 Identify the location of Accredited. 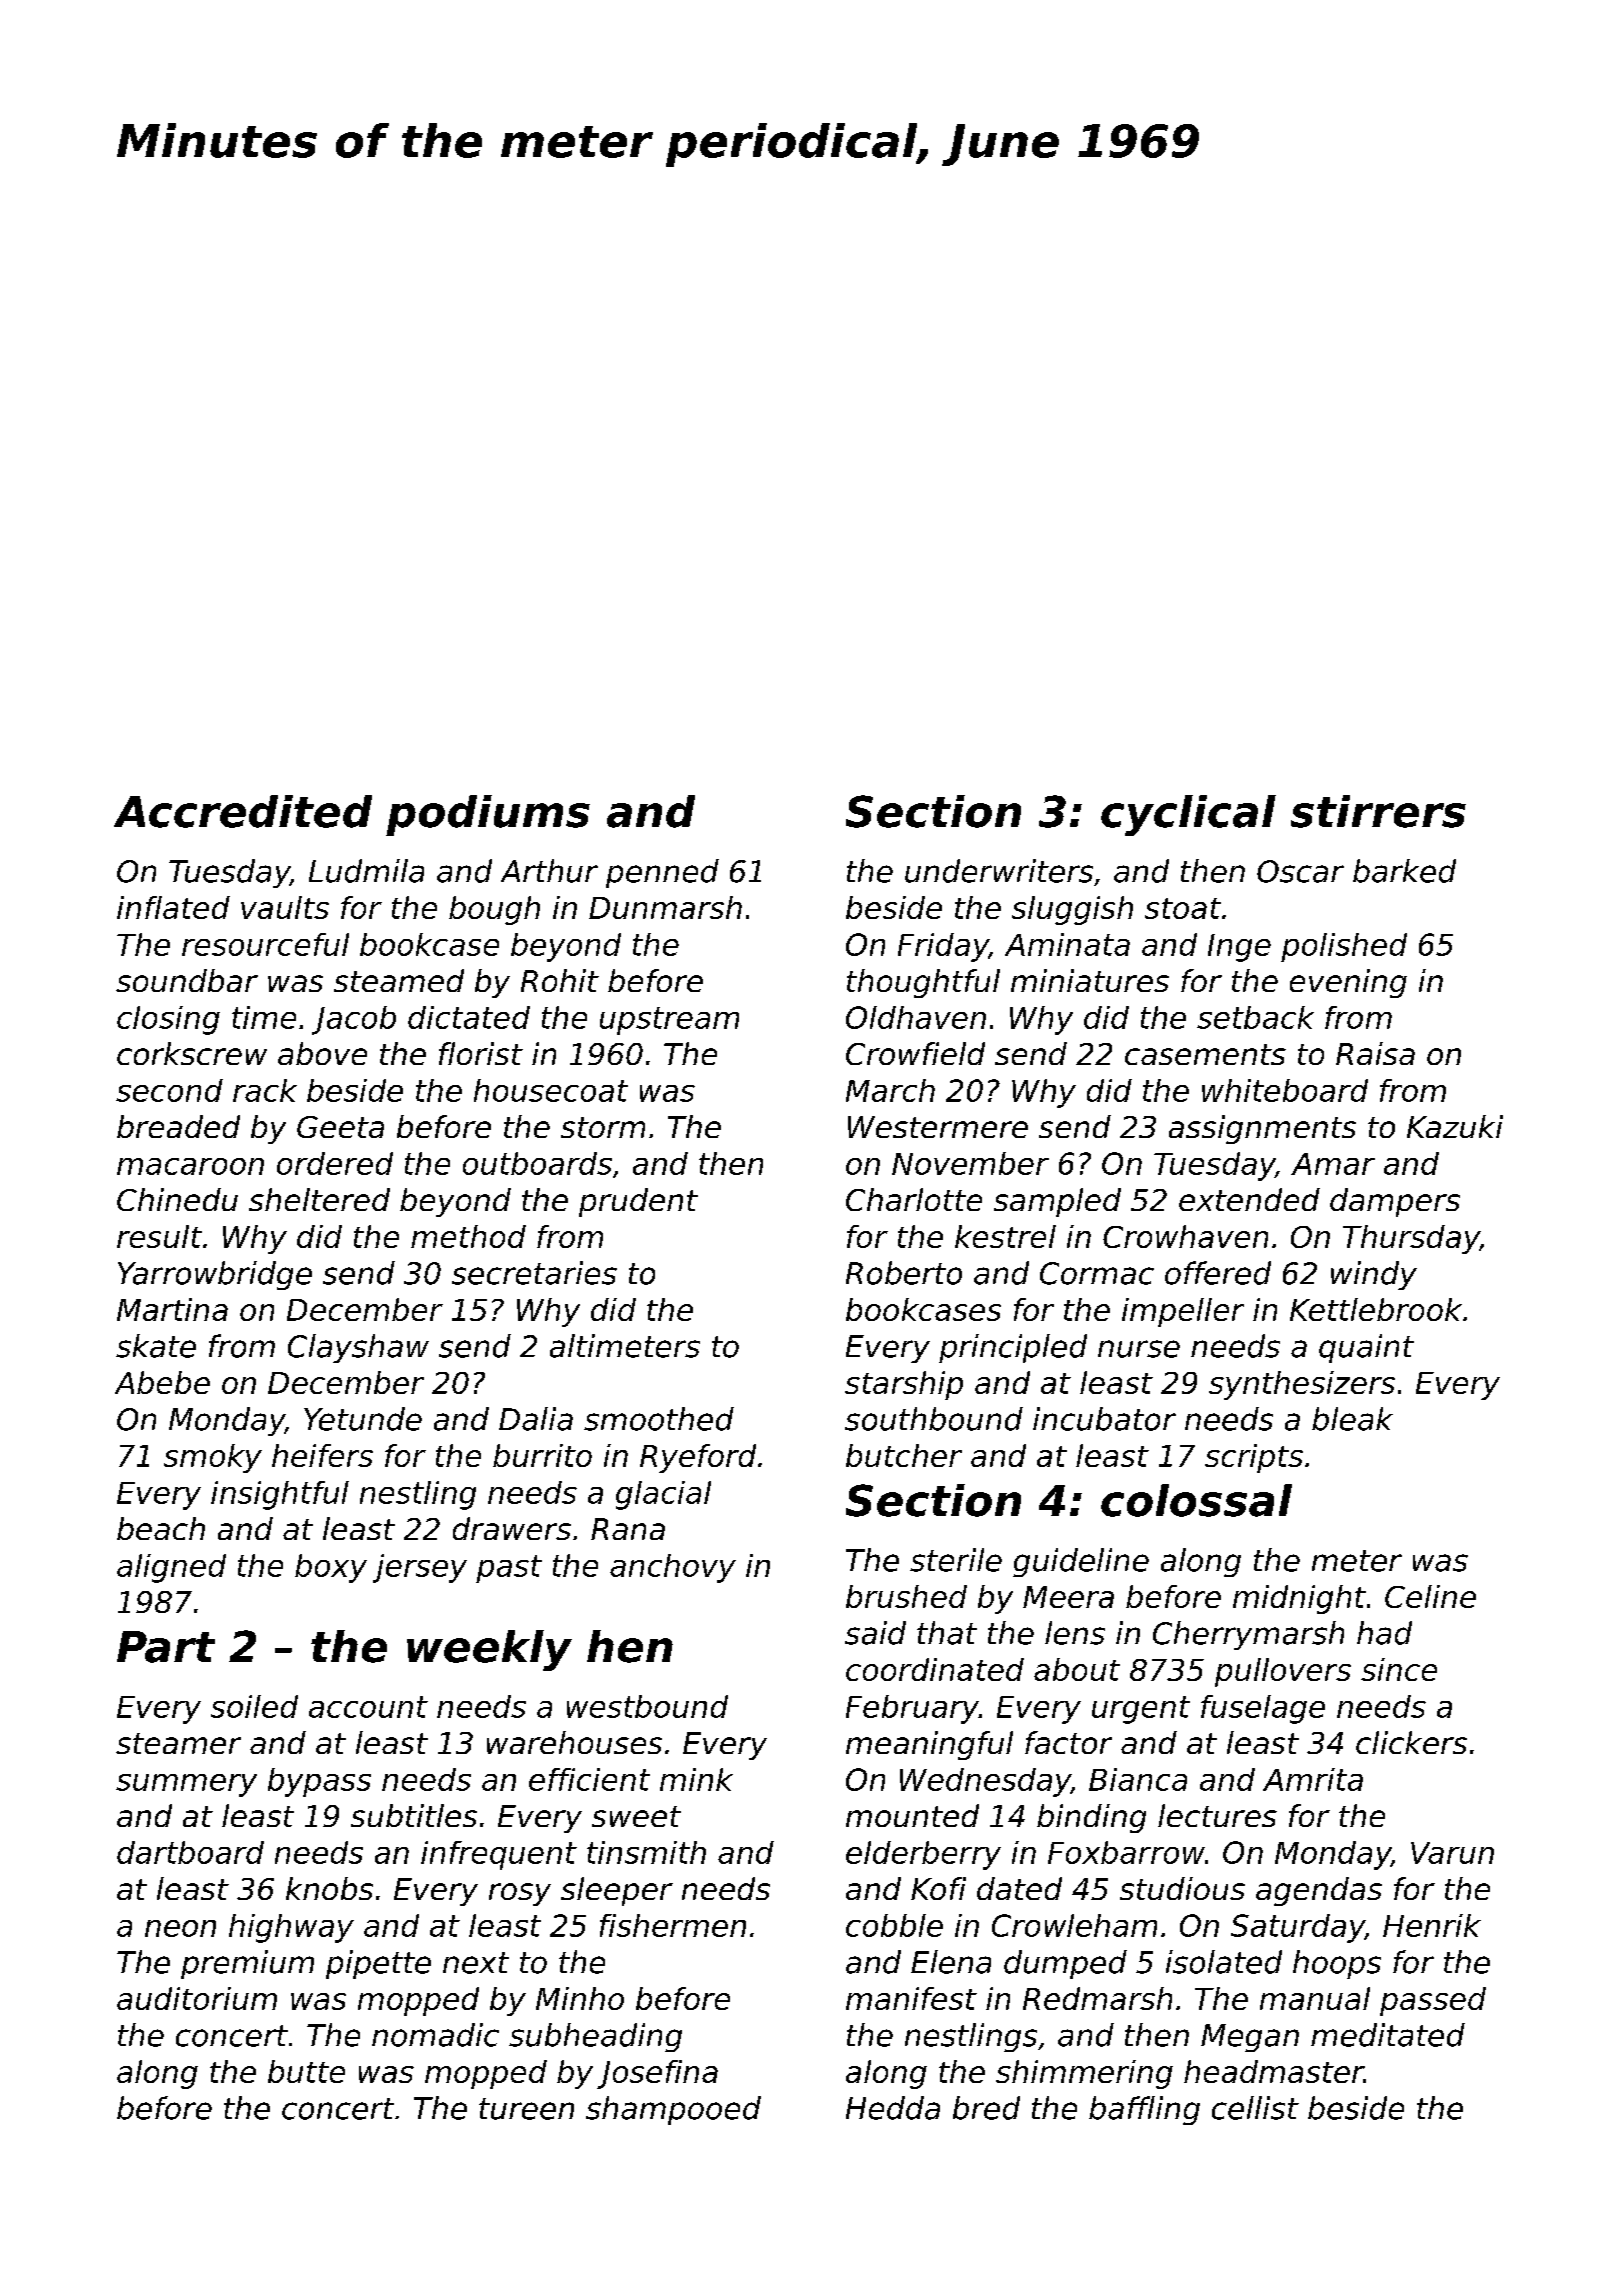
(243, 811).
